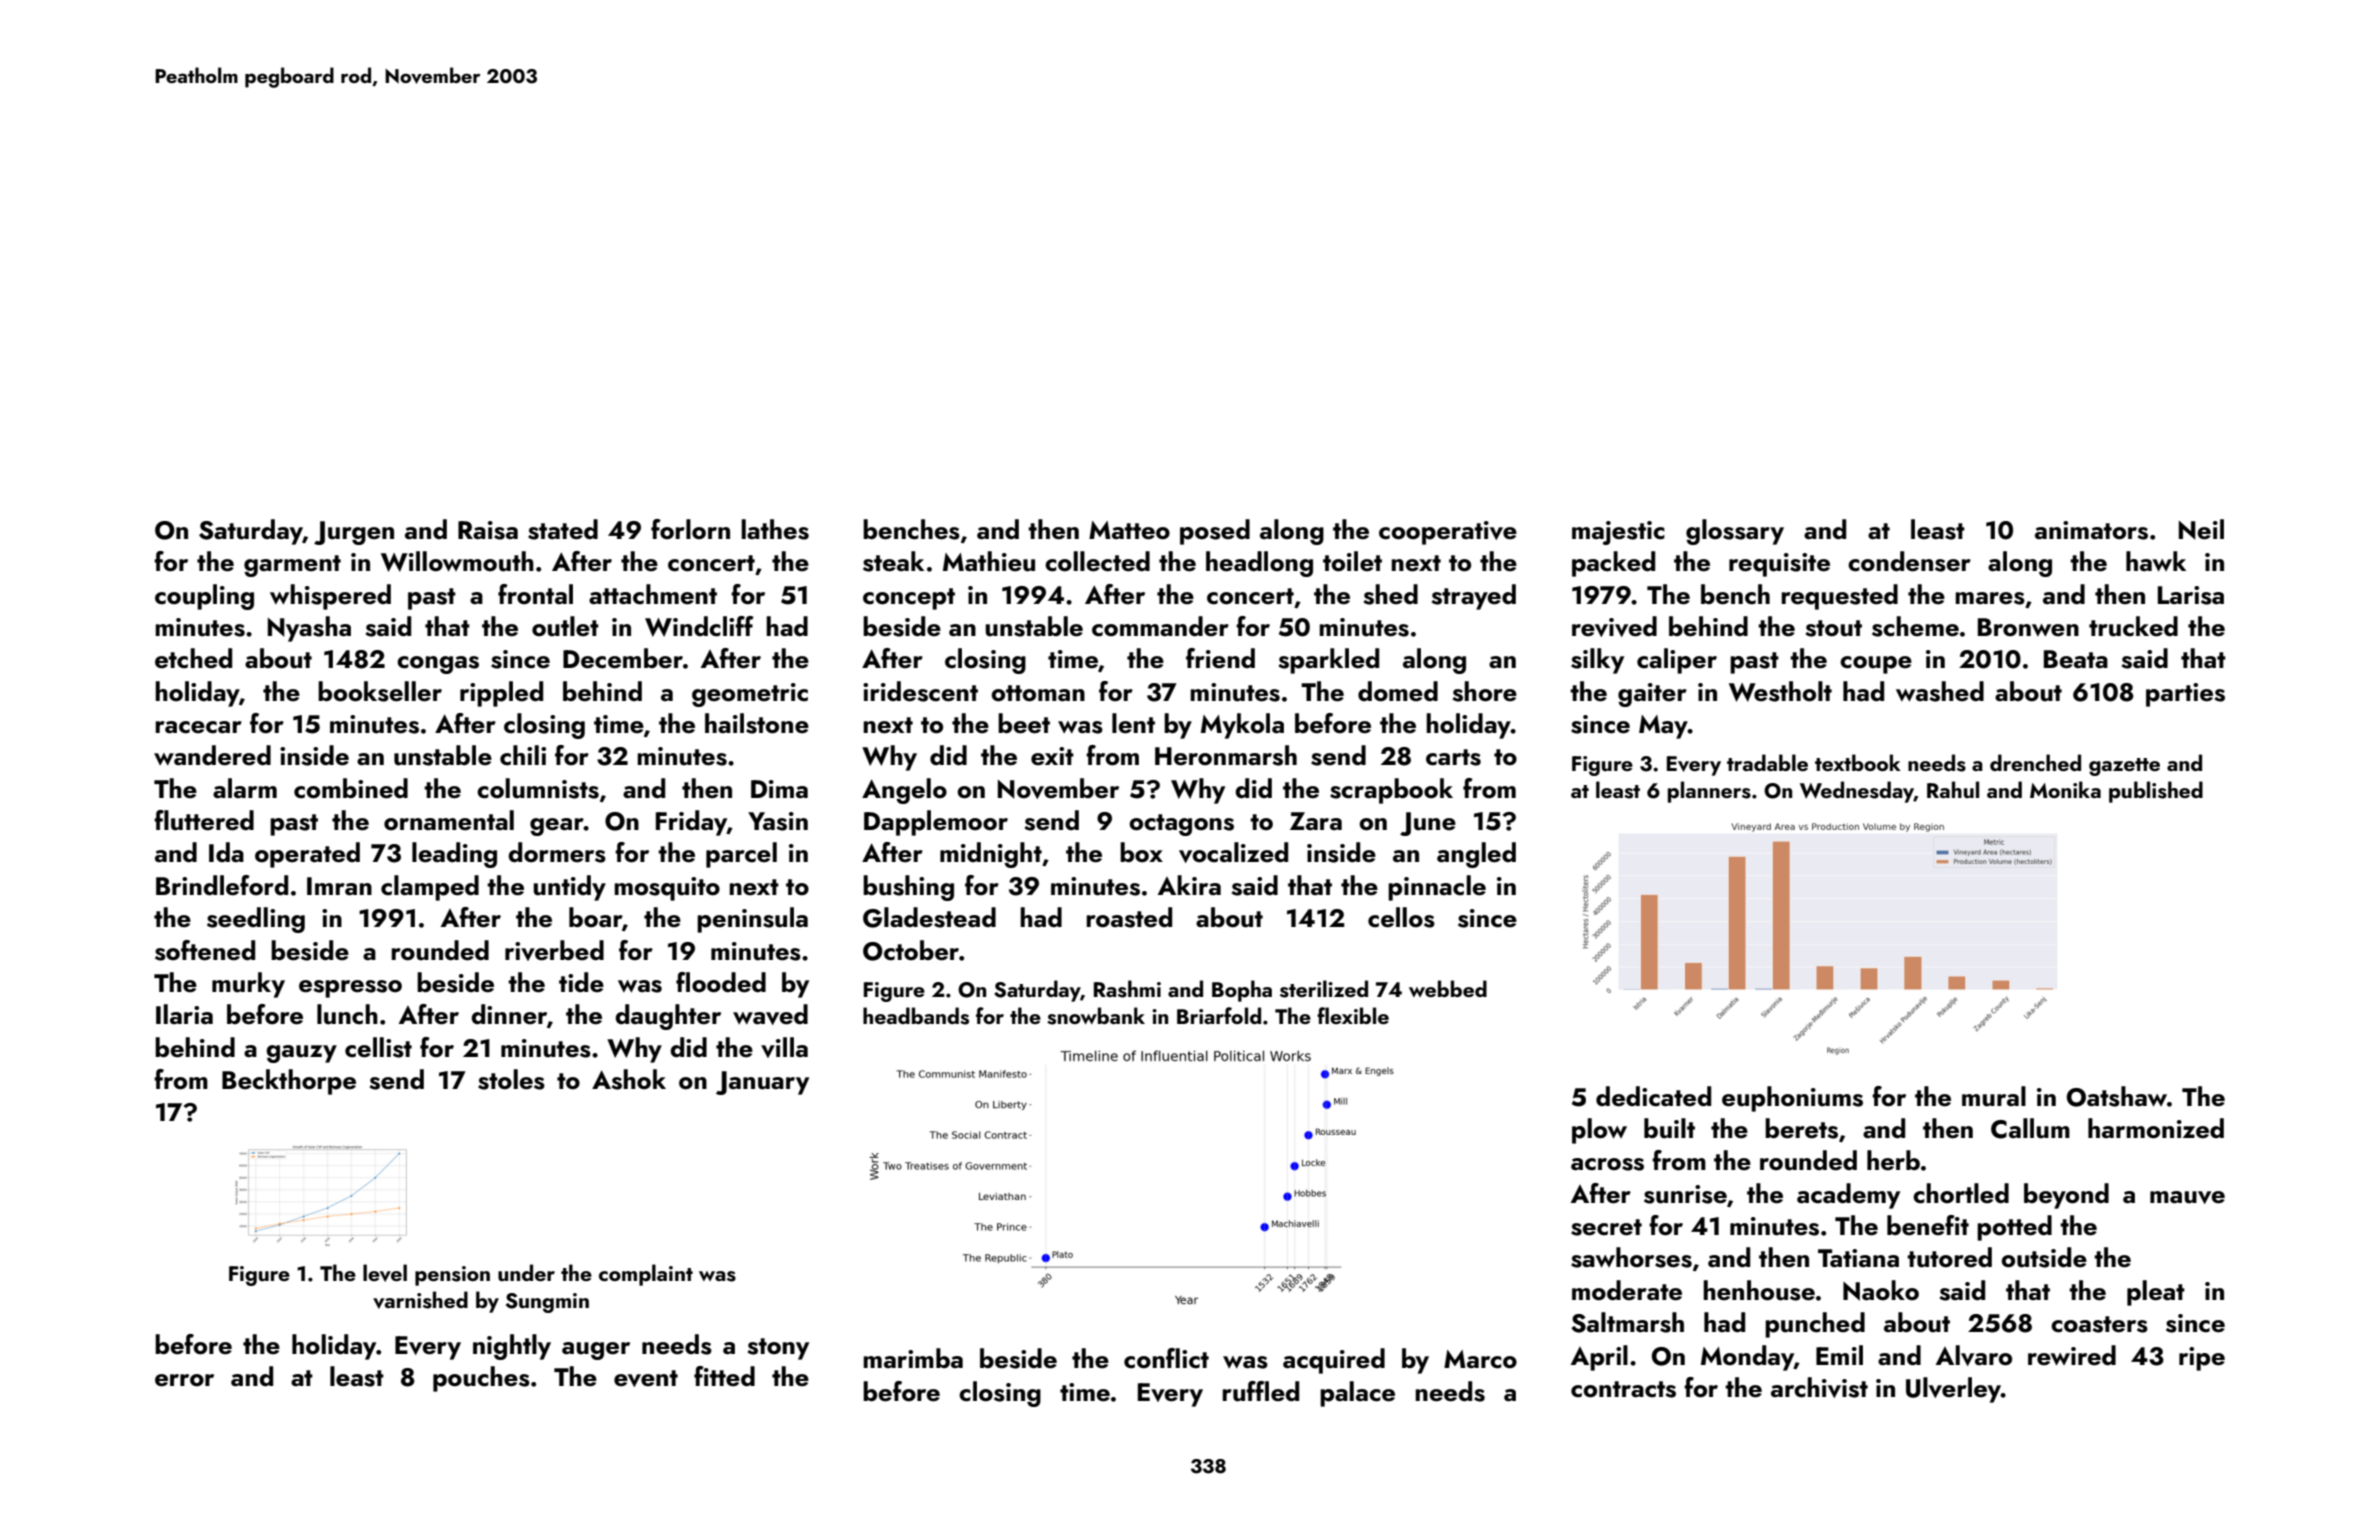 This document has height=1540, width=2380. What do you see at coordinates (481, 1379) in the document?
I see `pouches` at bounding box center [481, 1379].
